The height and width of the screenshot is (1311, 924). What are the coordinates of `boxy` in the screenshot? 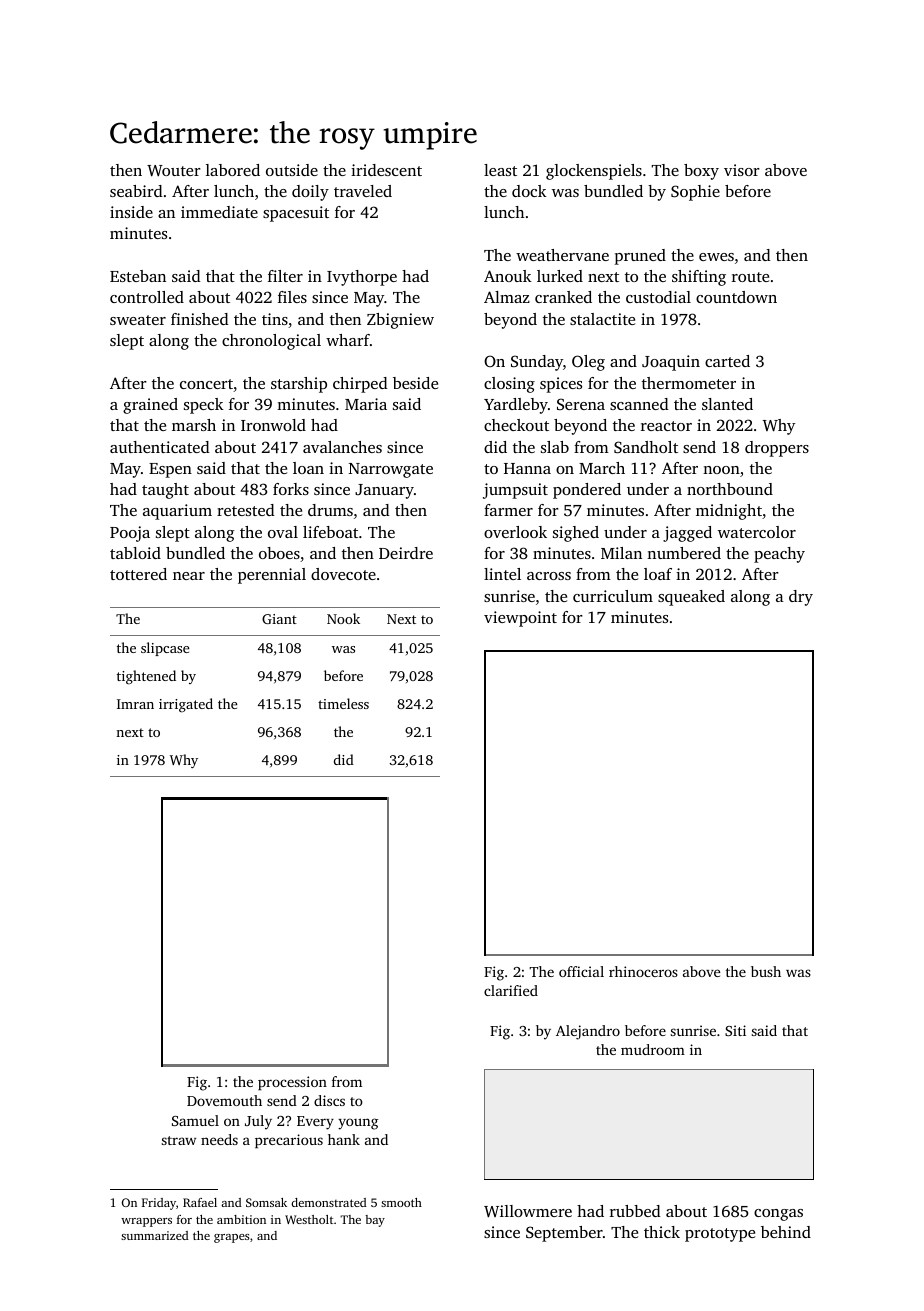 It's located at (701, 172).
